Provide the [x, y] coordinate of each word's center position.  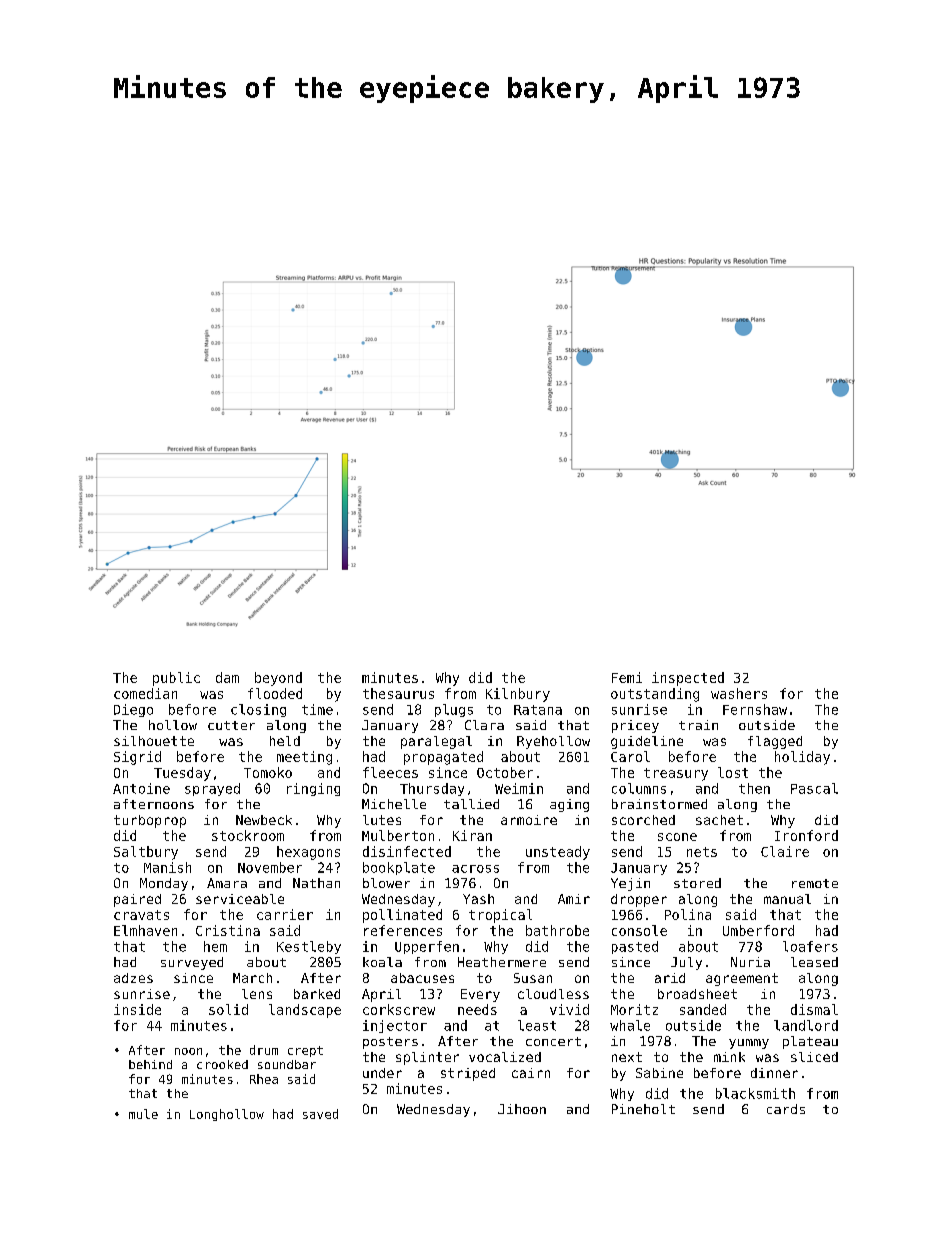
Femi [627, 677]
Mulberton [398, 835]
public [176, 679]
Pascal [814, 788]
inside [137, 1009]
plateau [810, 1042]
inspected [688, 679]
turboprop [150, 821]
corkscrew [399, 1009]
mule [143, 1114]
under [382, 1073]
